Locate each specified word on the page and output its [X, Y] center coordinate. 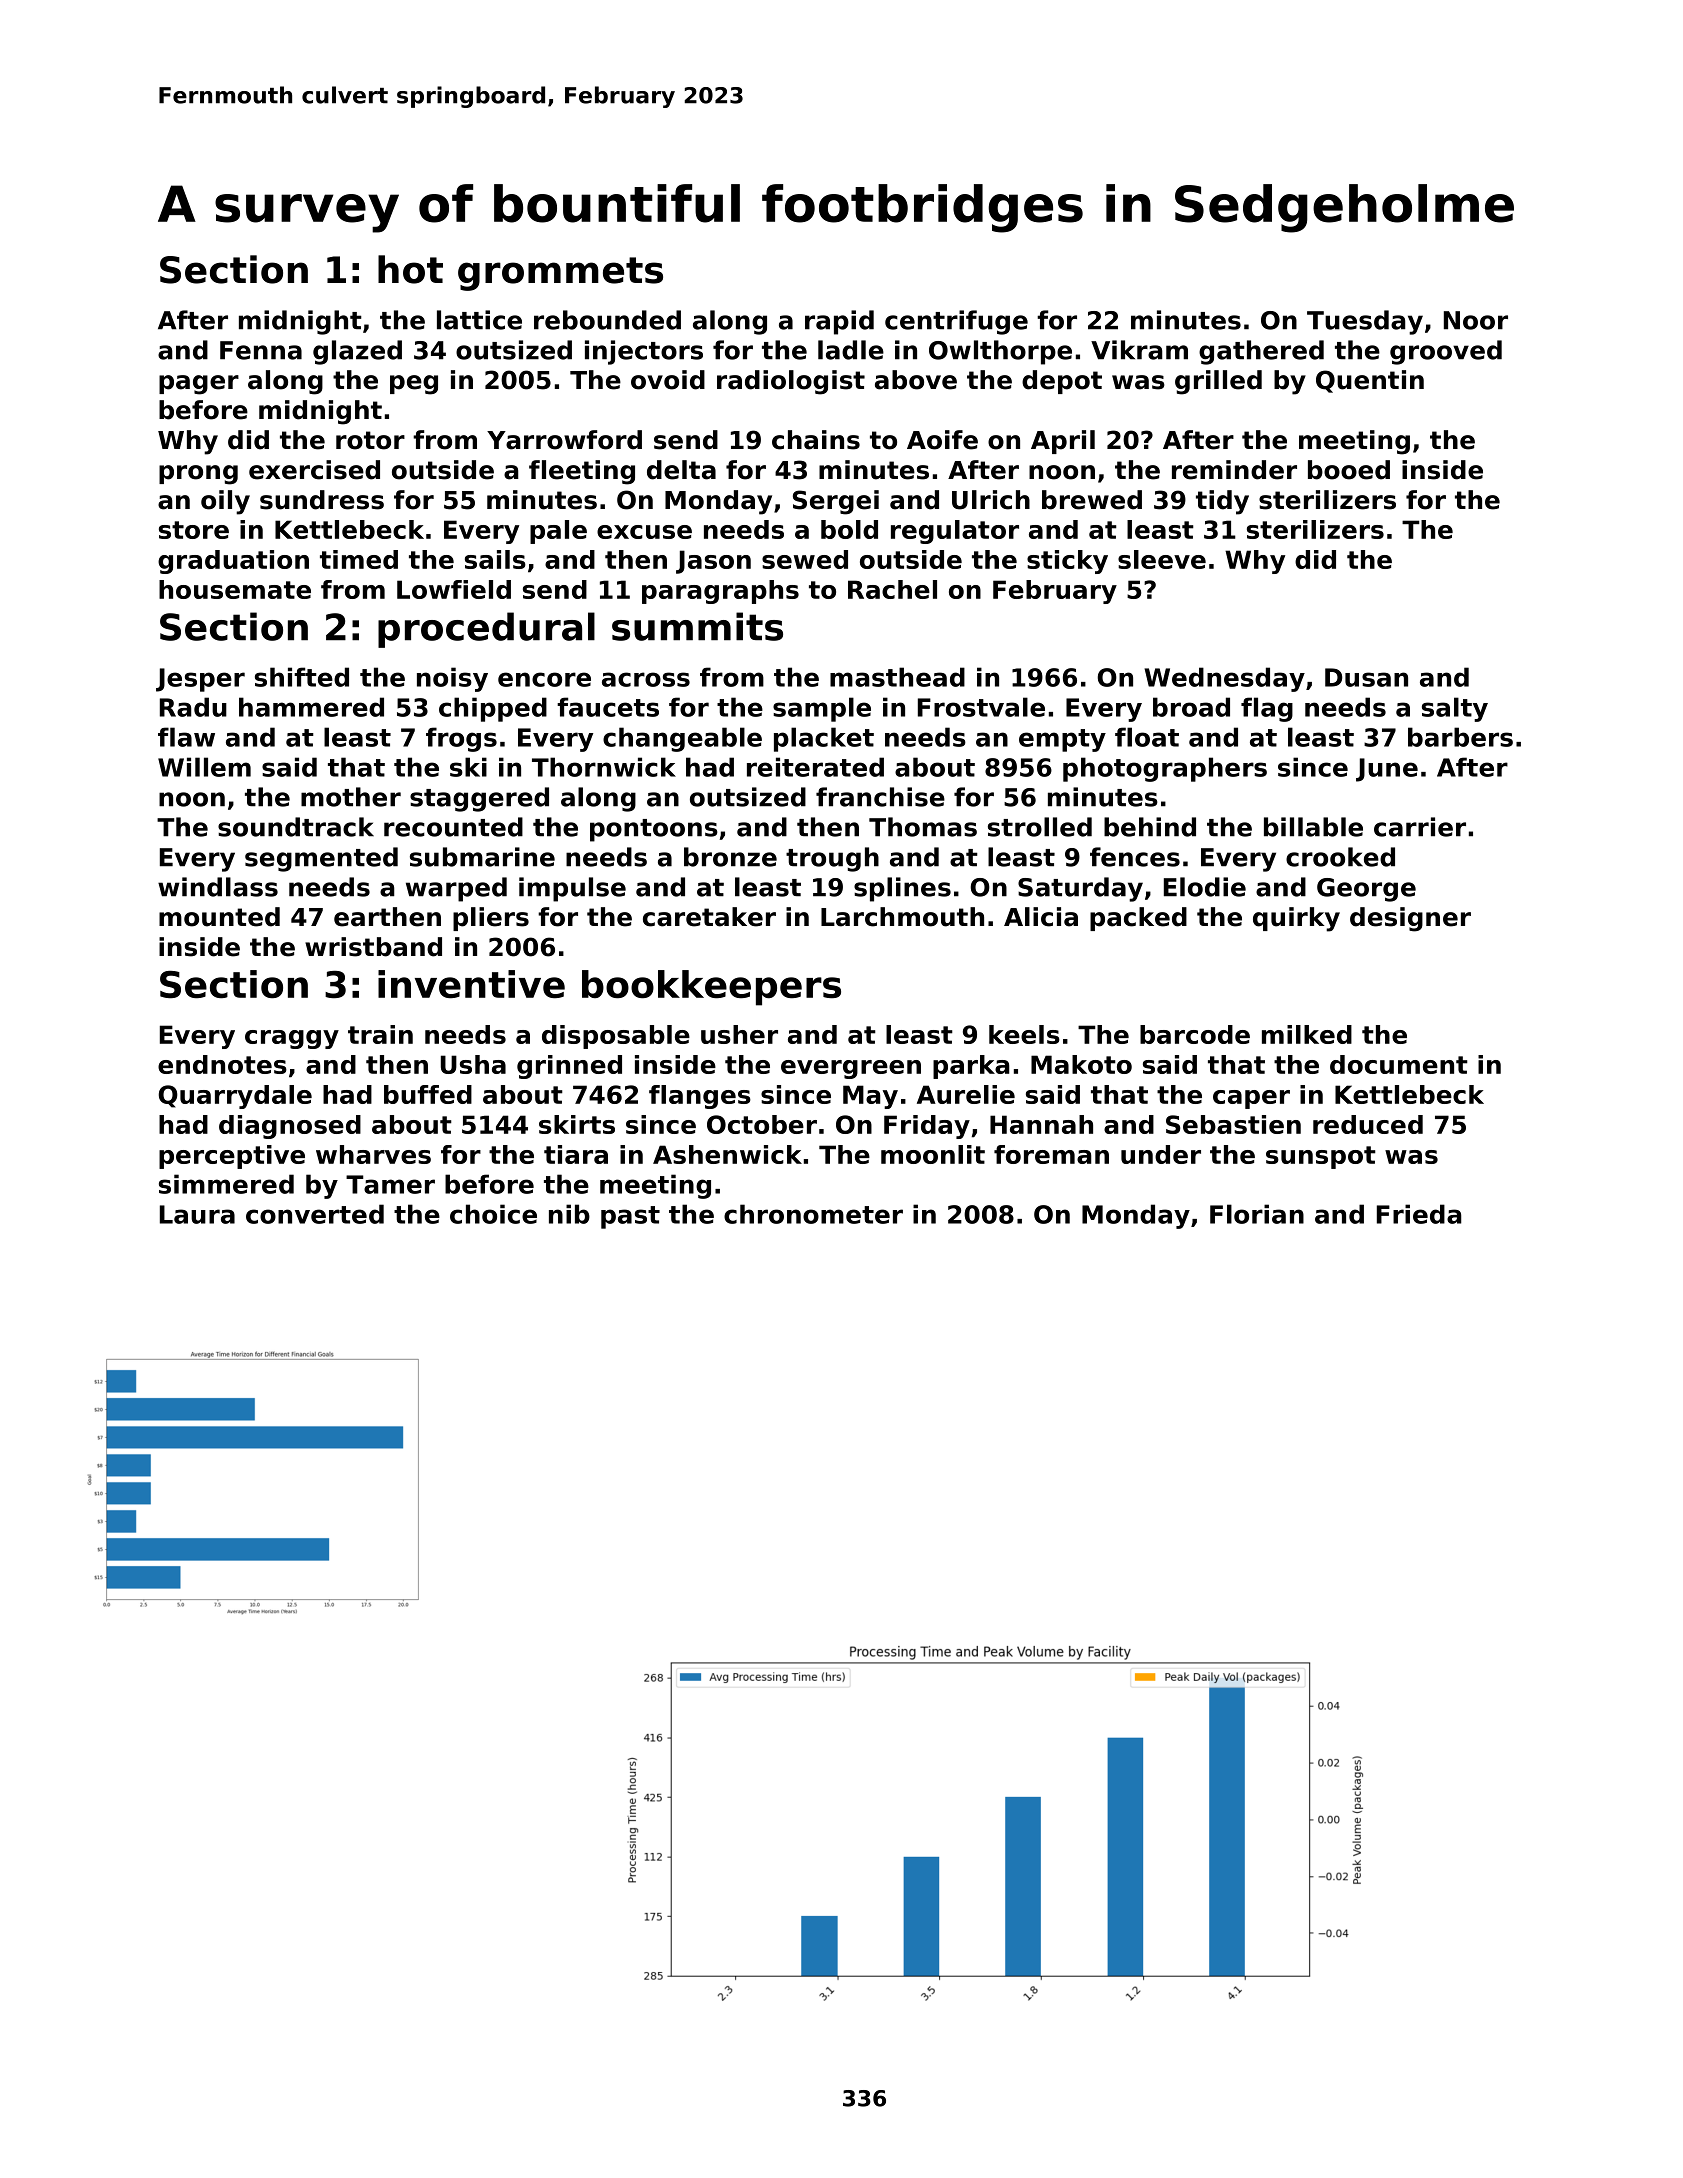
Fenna [261, 350]
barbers [1460, 737]
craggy [292, 1039]
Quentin [1370, 381]
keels [1024, 1034]
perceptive [232, 1157]
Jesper [200, 680]
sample [822, 709]
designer [1410, 919]
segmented [321, 859]
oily [225, 502]
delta [681, 470]
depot [1062, 382]
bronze [730, 857]
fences [1135, 857]
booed [1349, 470]
